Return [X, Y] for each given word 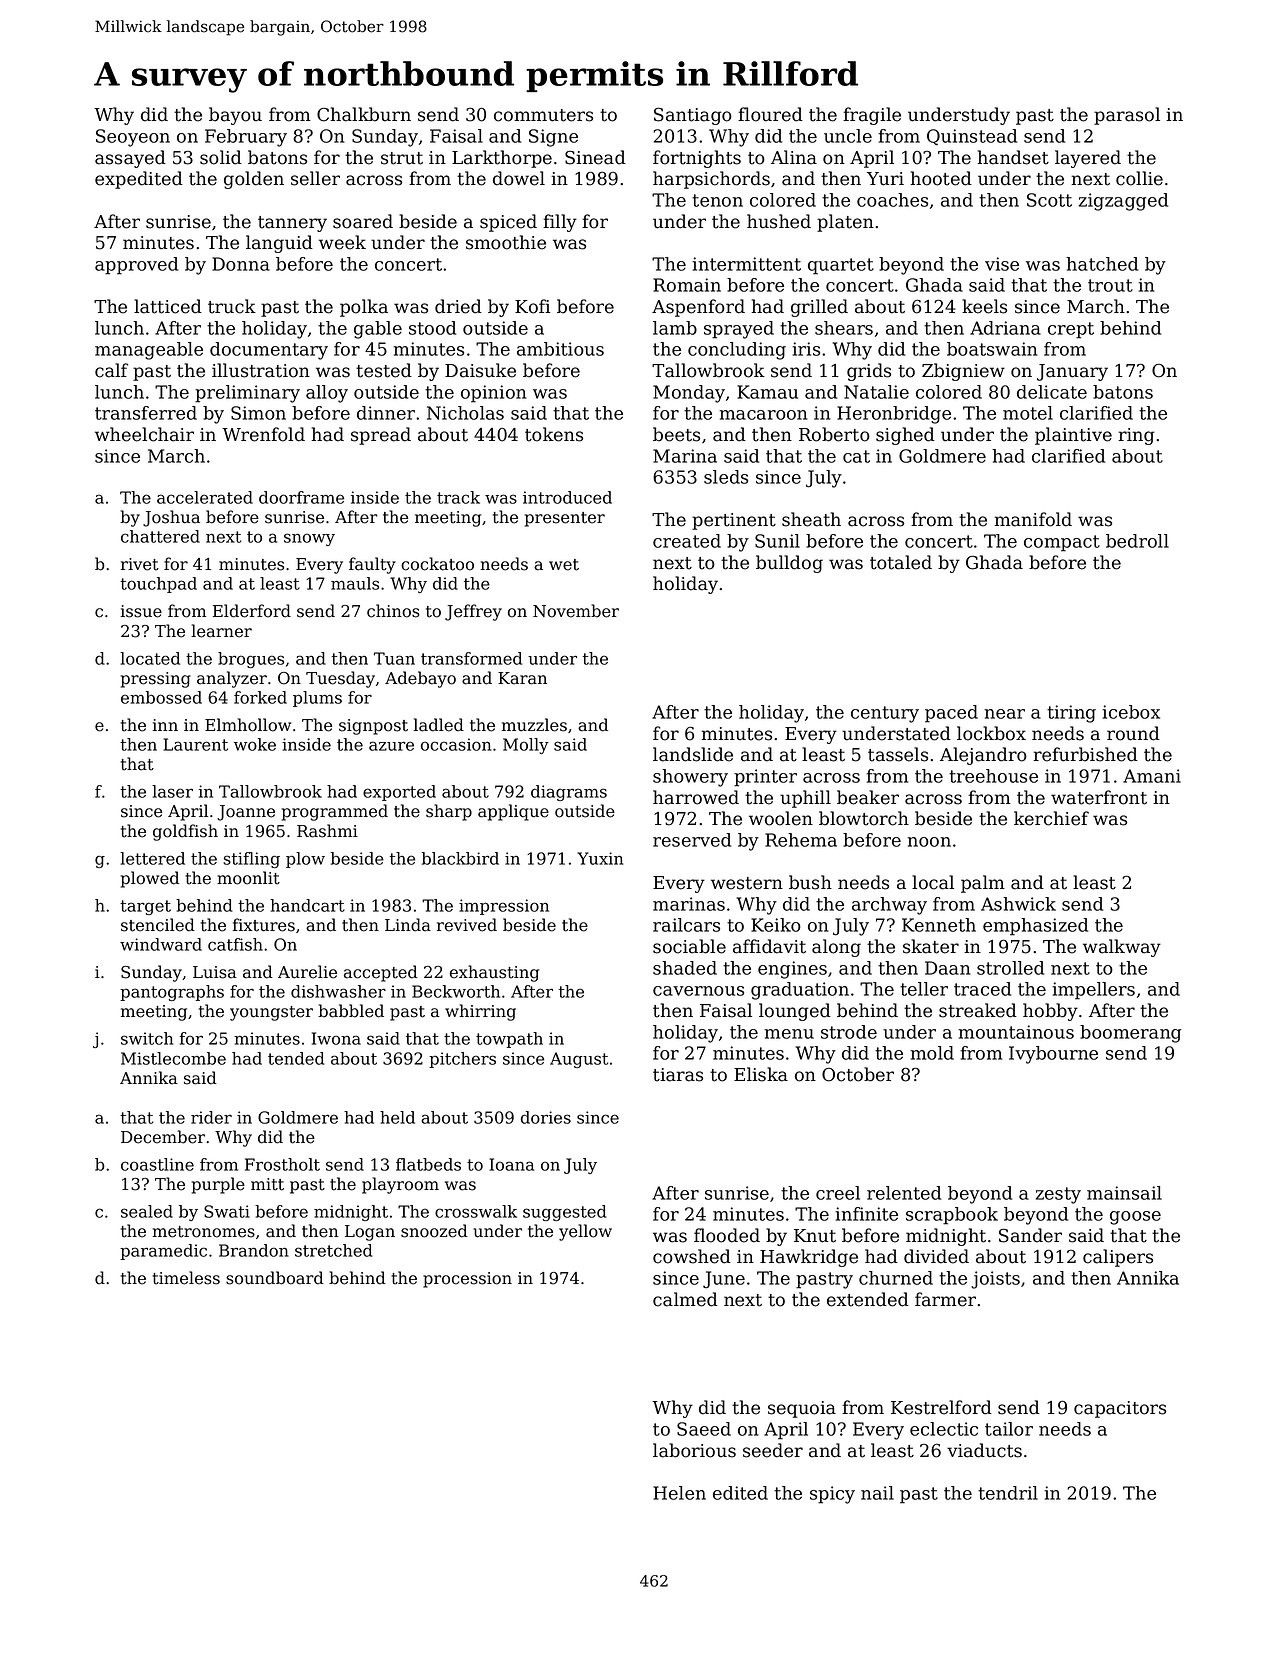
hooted [941, 178]
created [687, 541]
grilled [819, 308]
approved [136, 266]
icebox [1131, 712]
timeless [186, 1278]
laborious [694, 1450]
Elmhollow [248, 725]
